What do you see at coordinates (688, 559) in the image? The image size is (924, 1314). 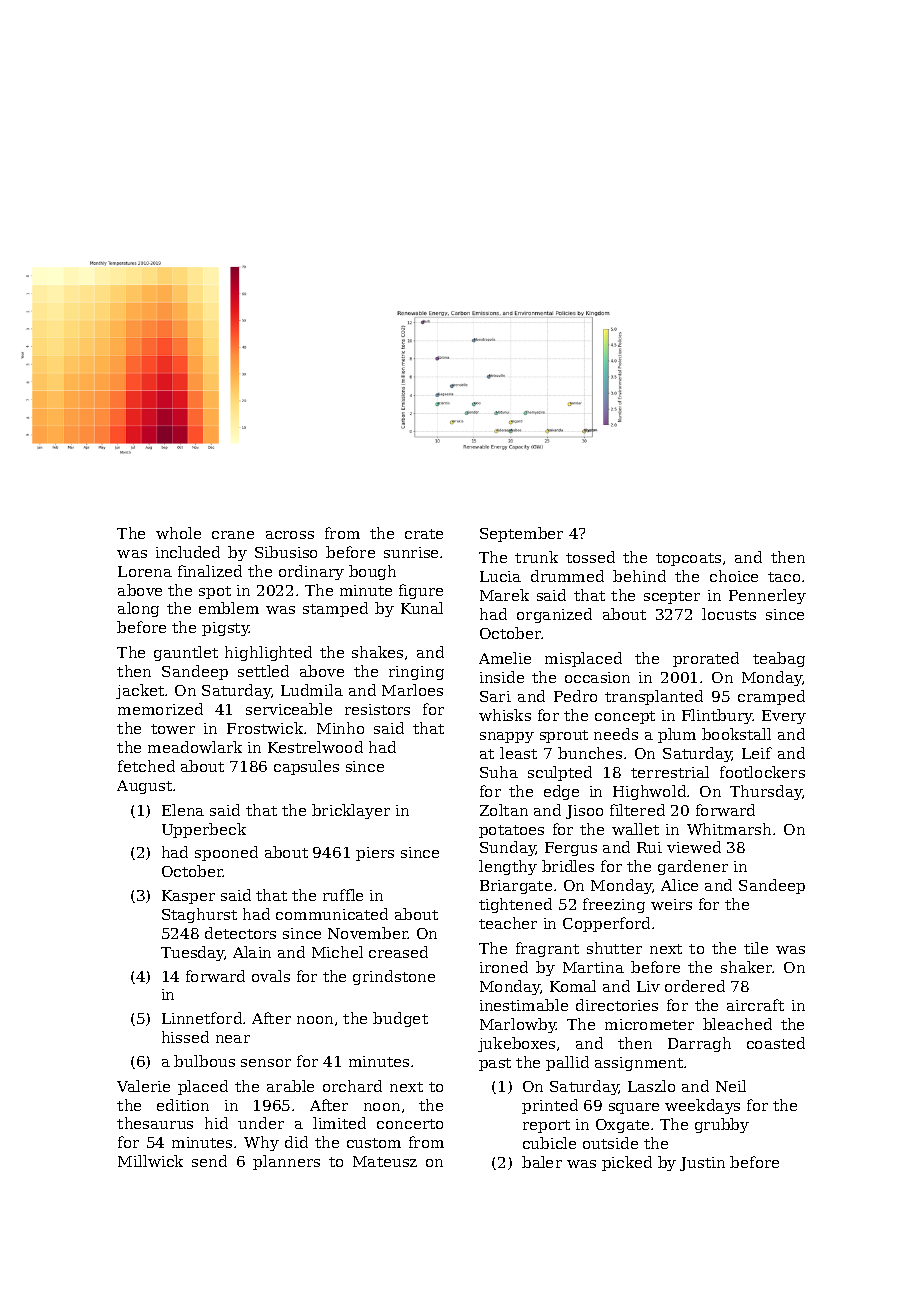 I see `topcoats` at bounding box center [688, 559].
